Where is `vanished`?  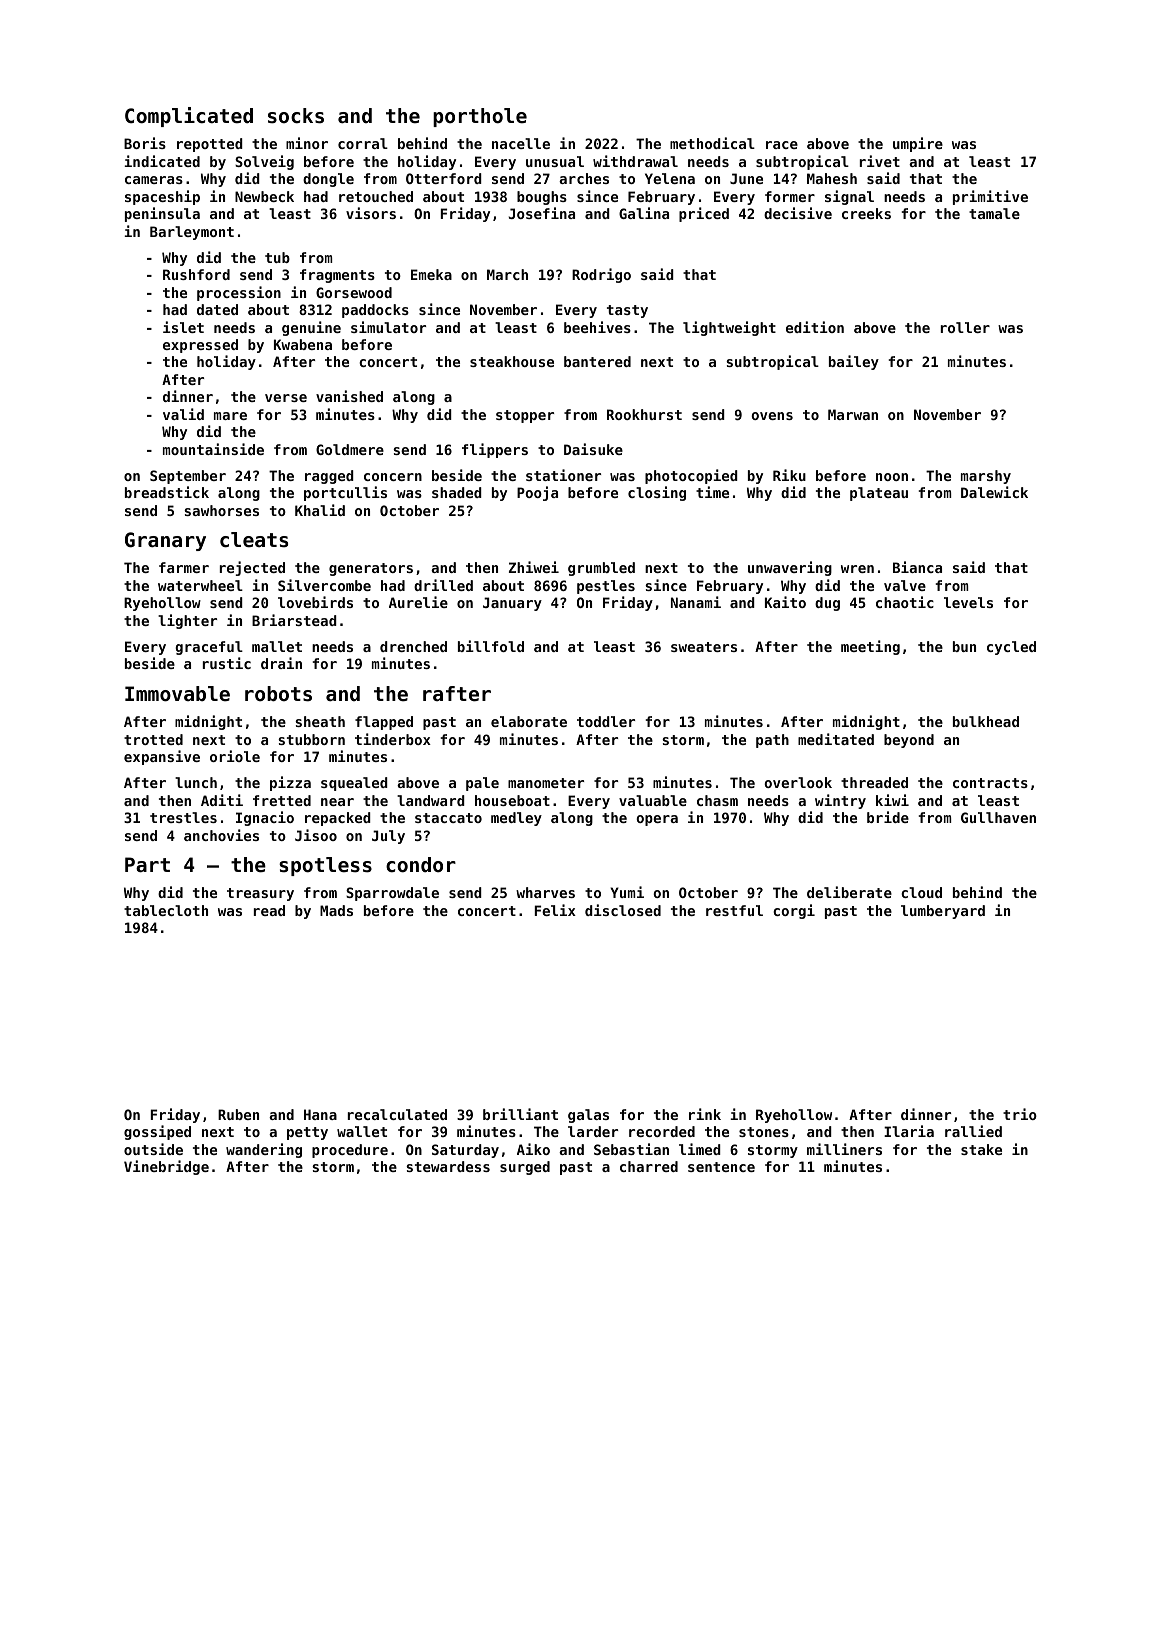
vanished is located at coordinates (349, 396).
